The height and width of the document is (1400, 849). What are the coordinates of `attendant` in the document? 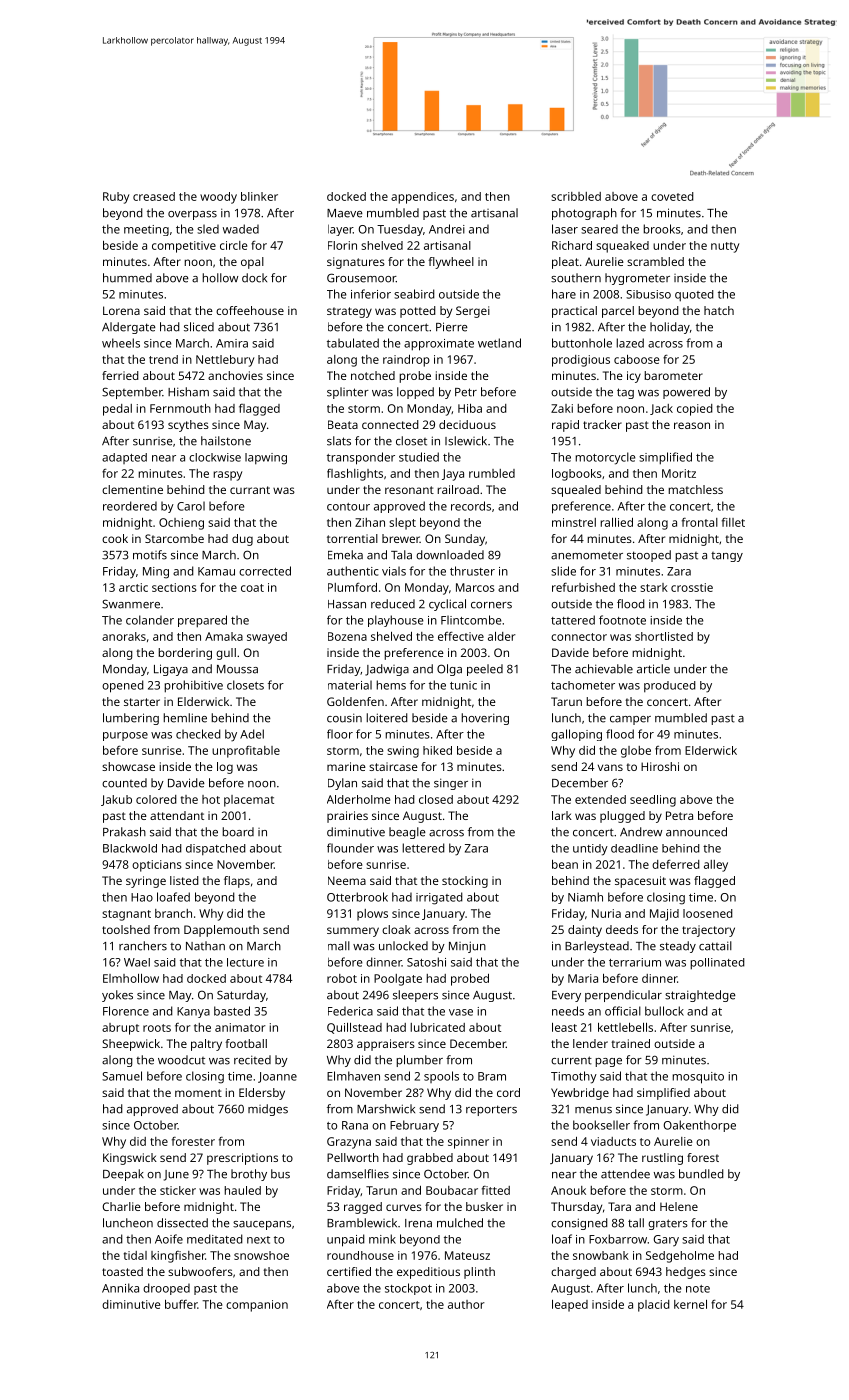 It's located at (177, 815).
